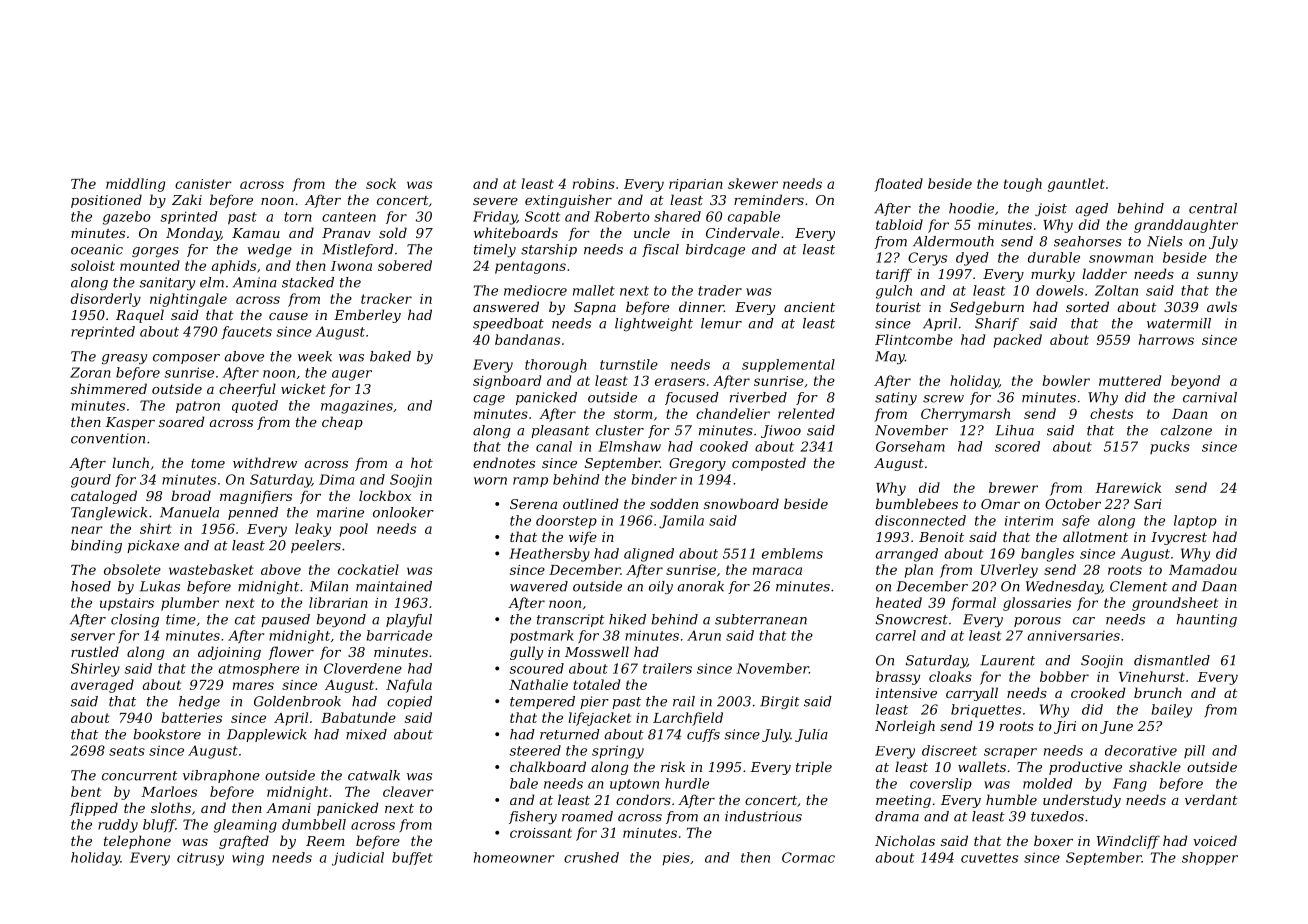 This screenshot has height=924, width=1308. I want to click on buffet, so click(412, 858).
